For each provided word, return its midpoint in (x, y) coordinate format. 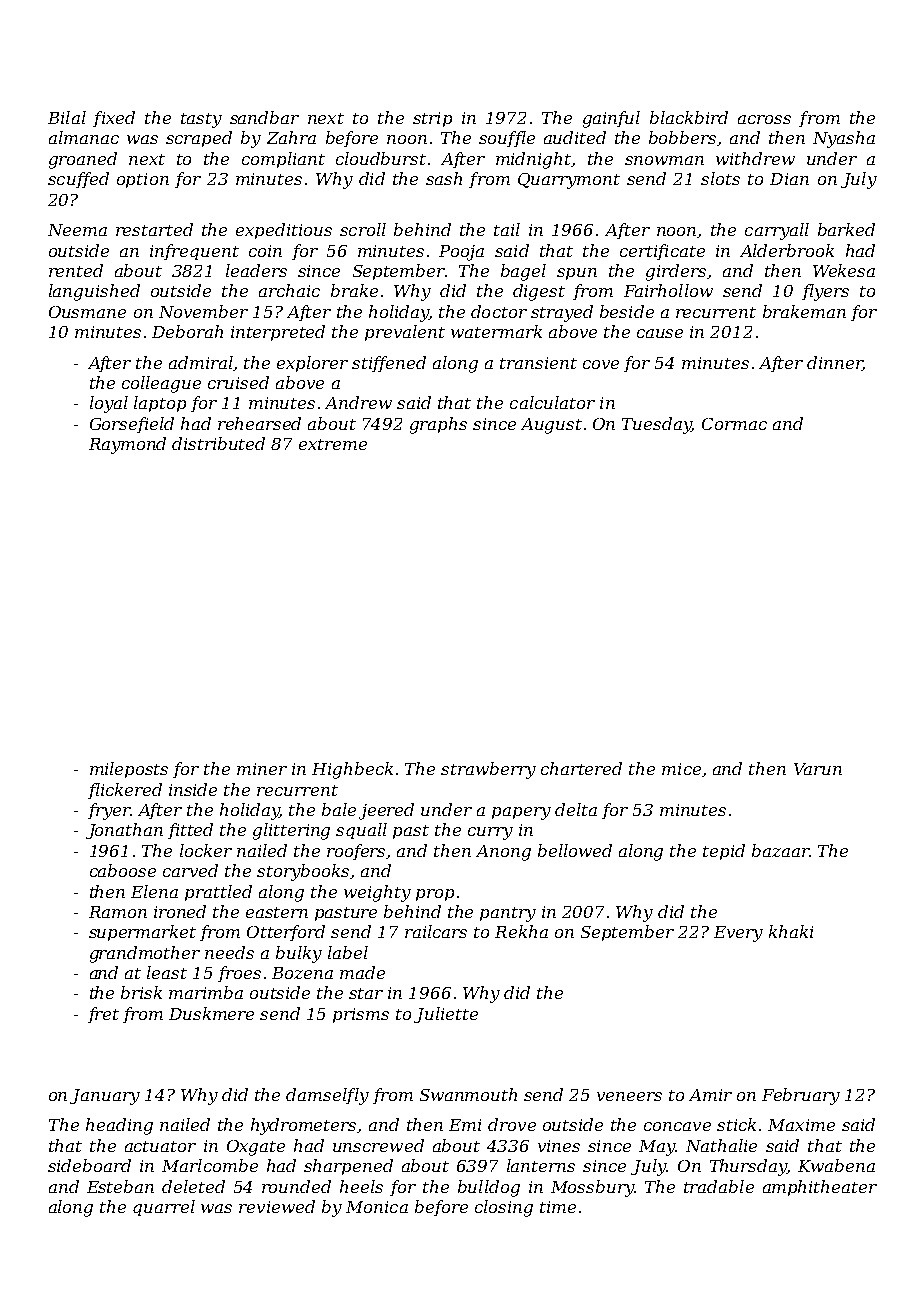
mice (681, 769)
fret (103, 1015)
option (143, 180)
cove (601, 364)
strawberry (488, 770)
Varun (818, 769)
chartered (581, 768)
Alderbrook (787, 250)
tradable (719, 1186)
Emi (465, 1125)
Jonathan (124, 831)
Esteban (120, 1186)
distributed (218, 443)
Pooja (461, 253)
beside (627, 311)
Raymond (127, 445)
